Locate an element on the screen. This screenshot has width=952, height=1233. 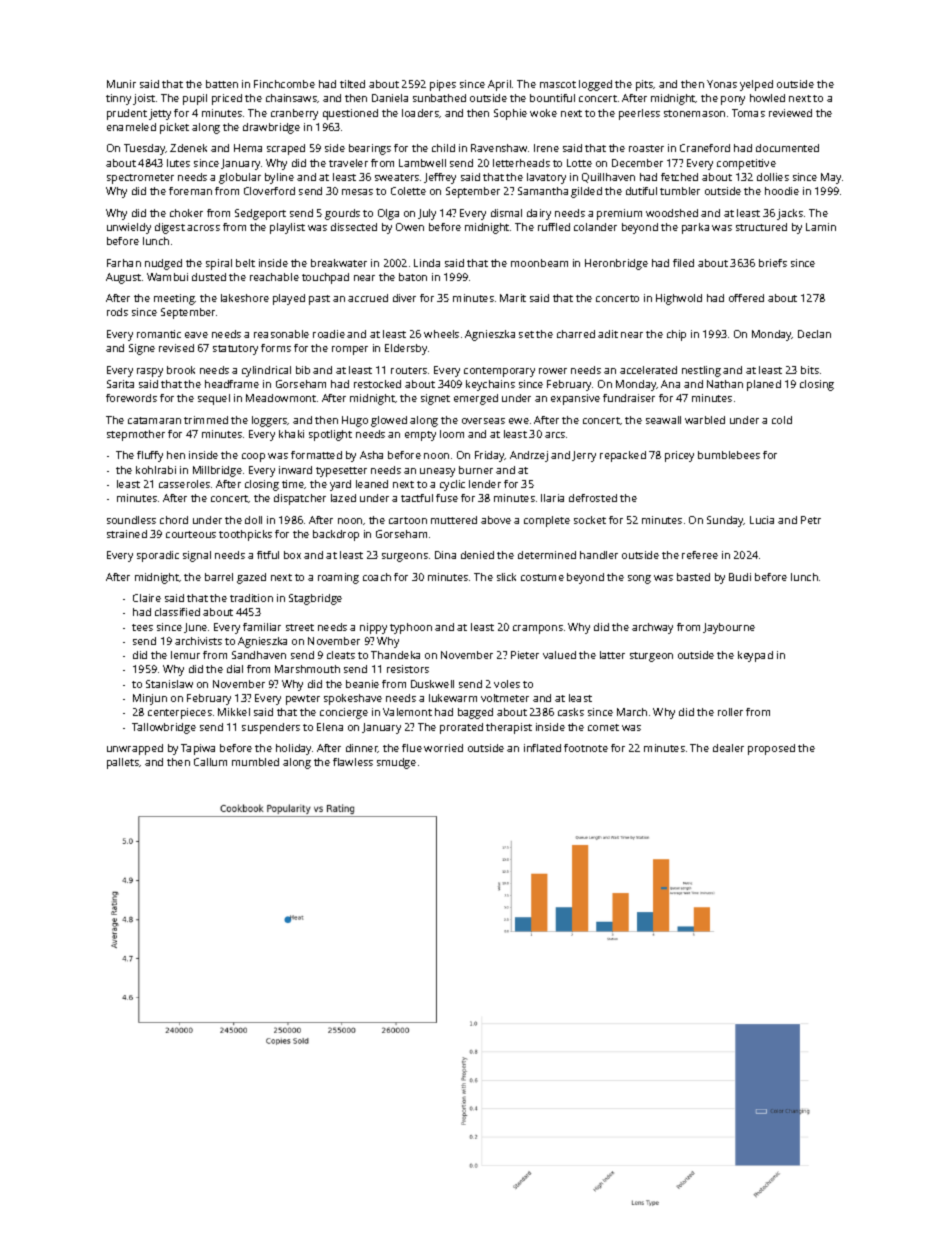
lutes is located at coordinates (178, 163).
